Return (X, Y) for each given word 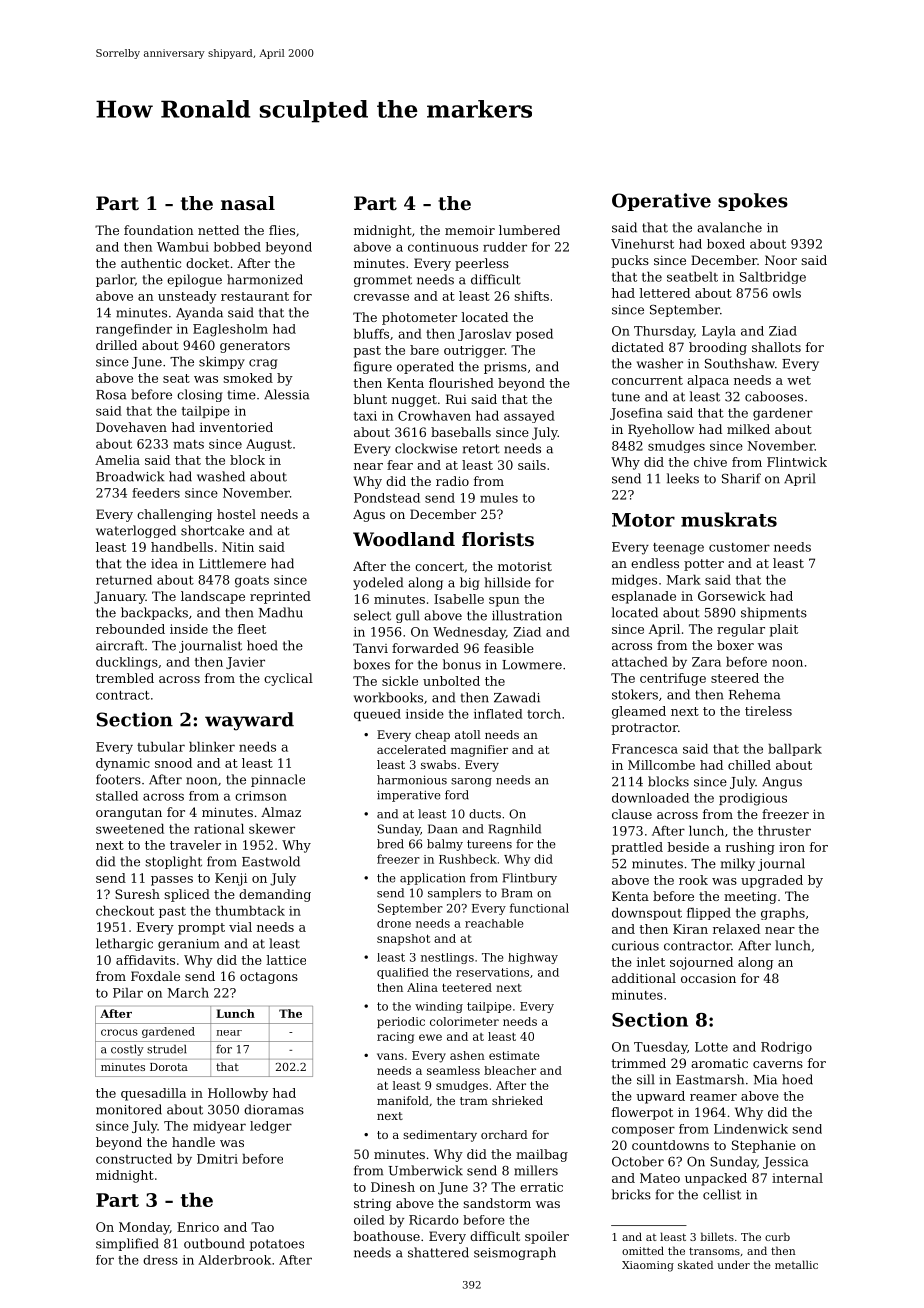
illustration (527, 615)
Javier (245, 663)
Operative (661, 202)
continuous (443, 247)
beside (688, 847)
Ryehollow (661, 430)
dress (160, 1260)
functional (539, 908)
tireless (768, 711)
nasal (248, 203)
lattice (286, 960)
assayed (529, 417)
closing (199, 395)
